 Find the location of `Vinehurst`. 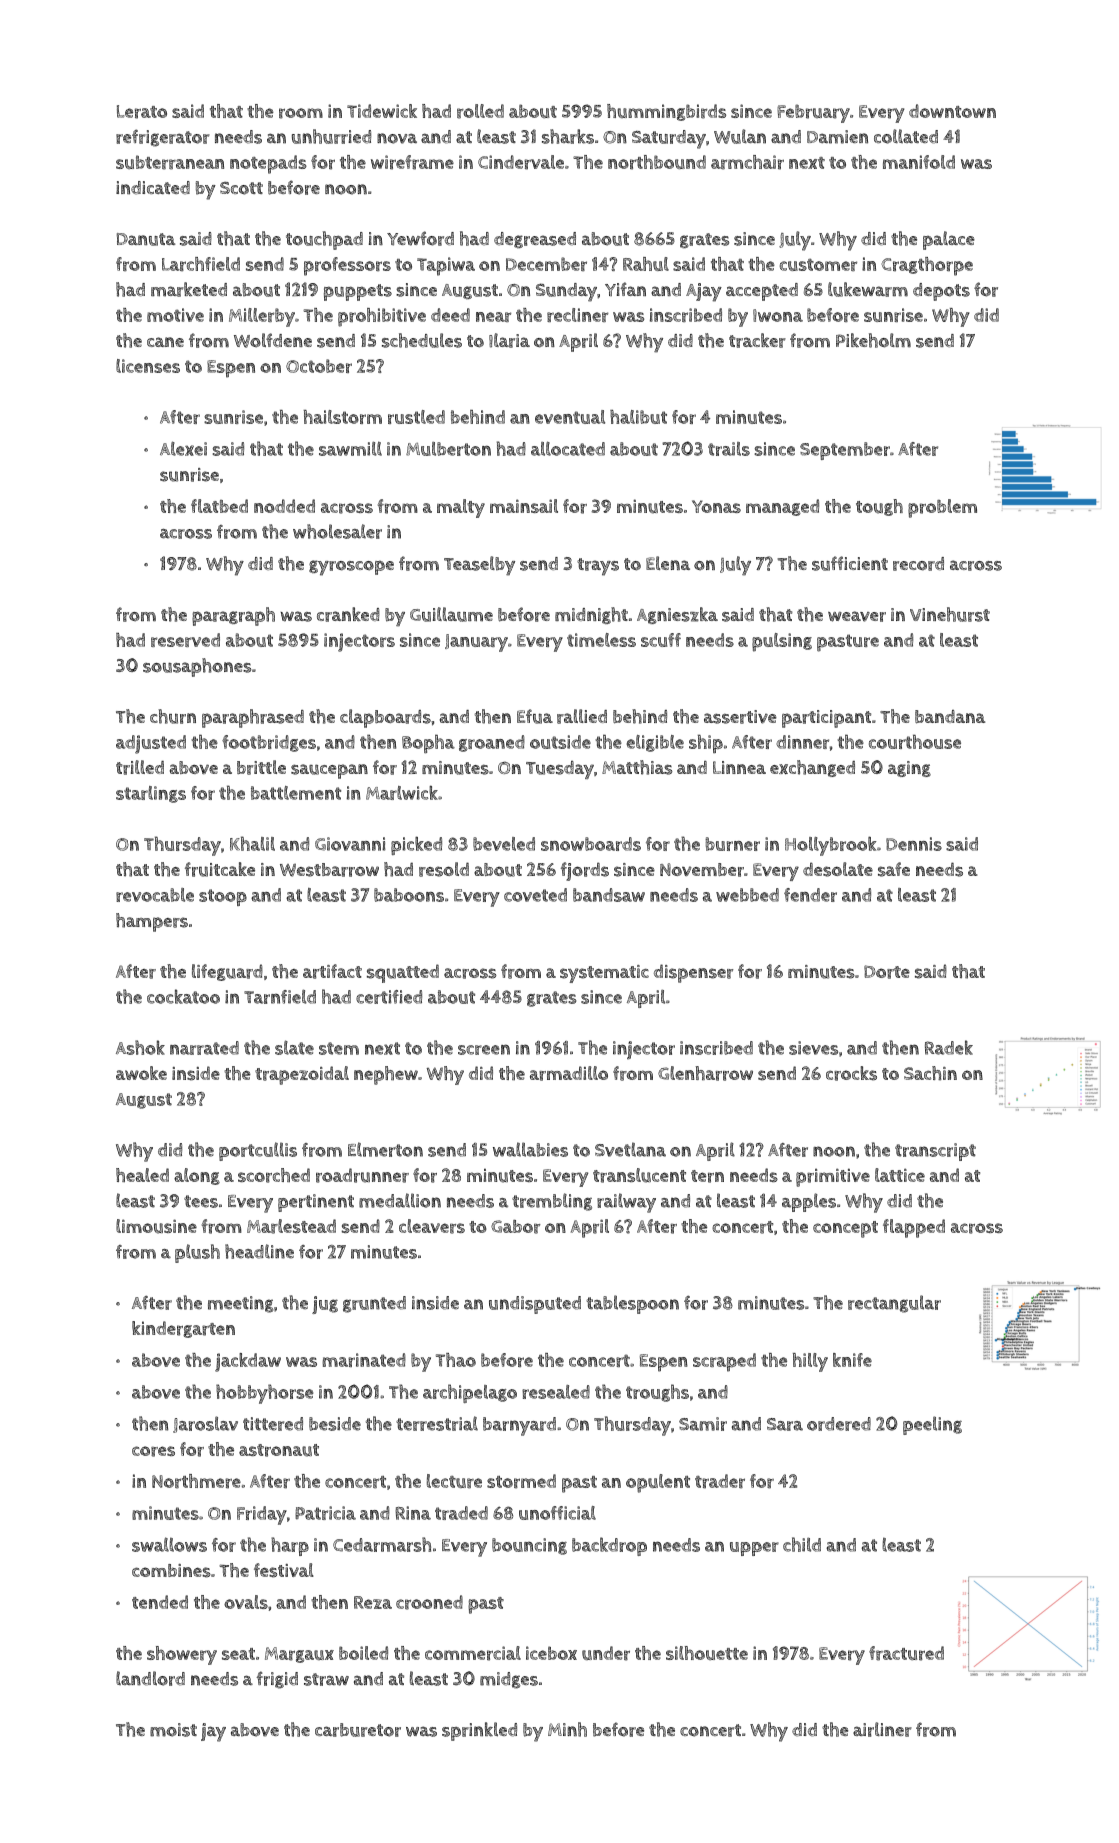

Vinehurst is located at coordinates (950, 614).
